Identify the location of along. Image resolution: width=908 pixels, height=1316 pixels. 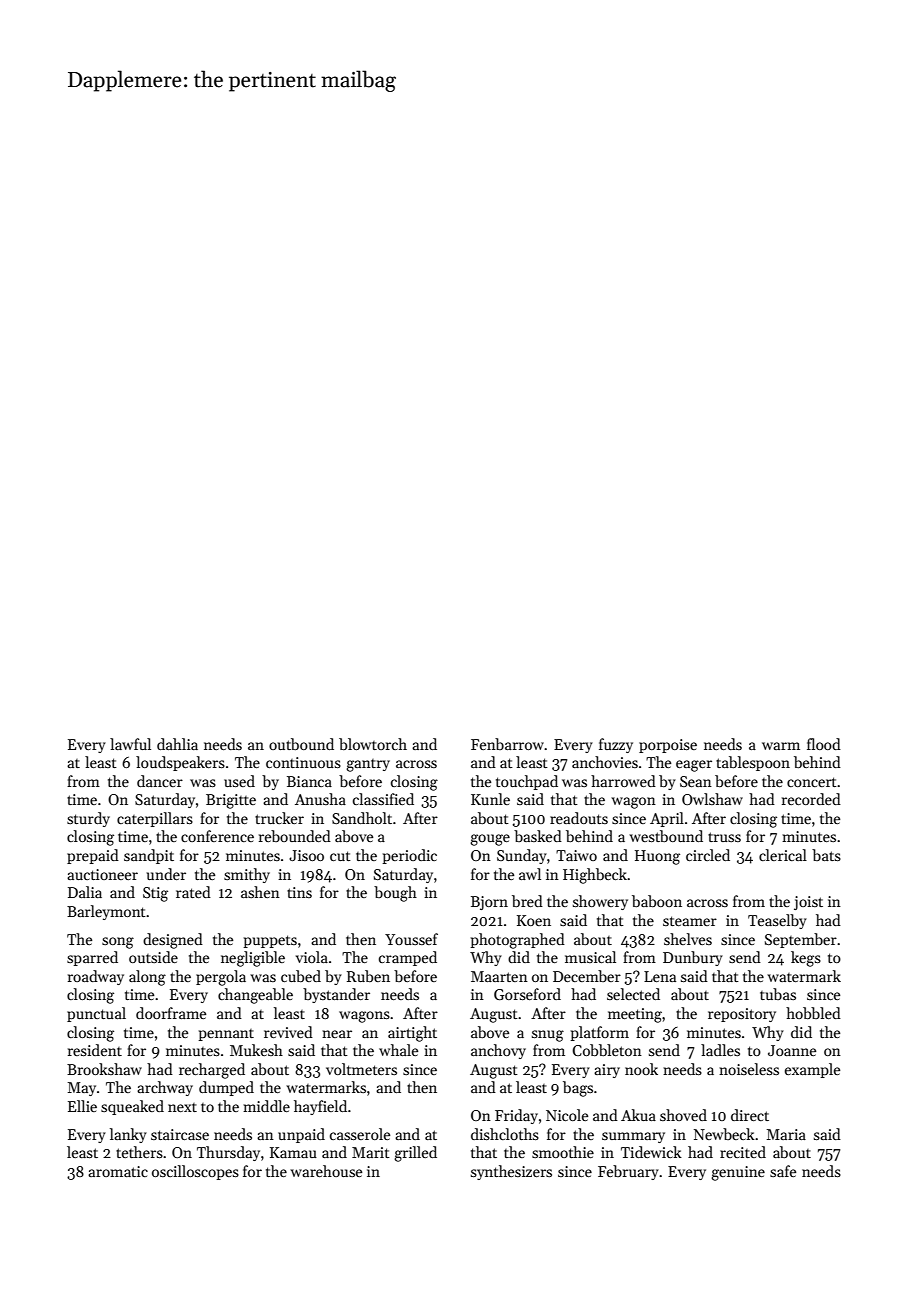
(147, 978).
